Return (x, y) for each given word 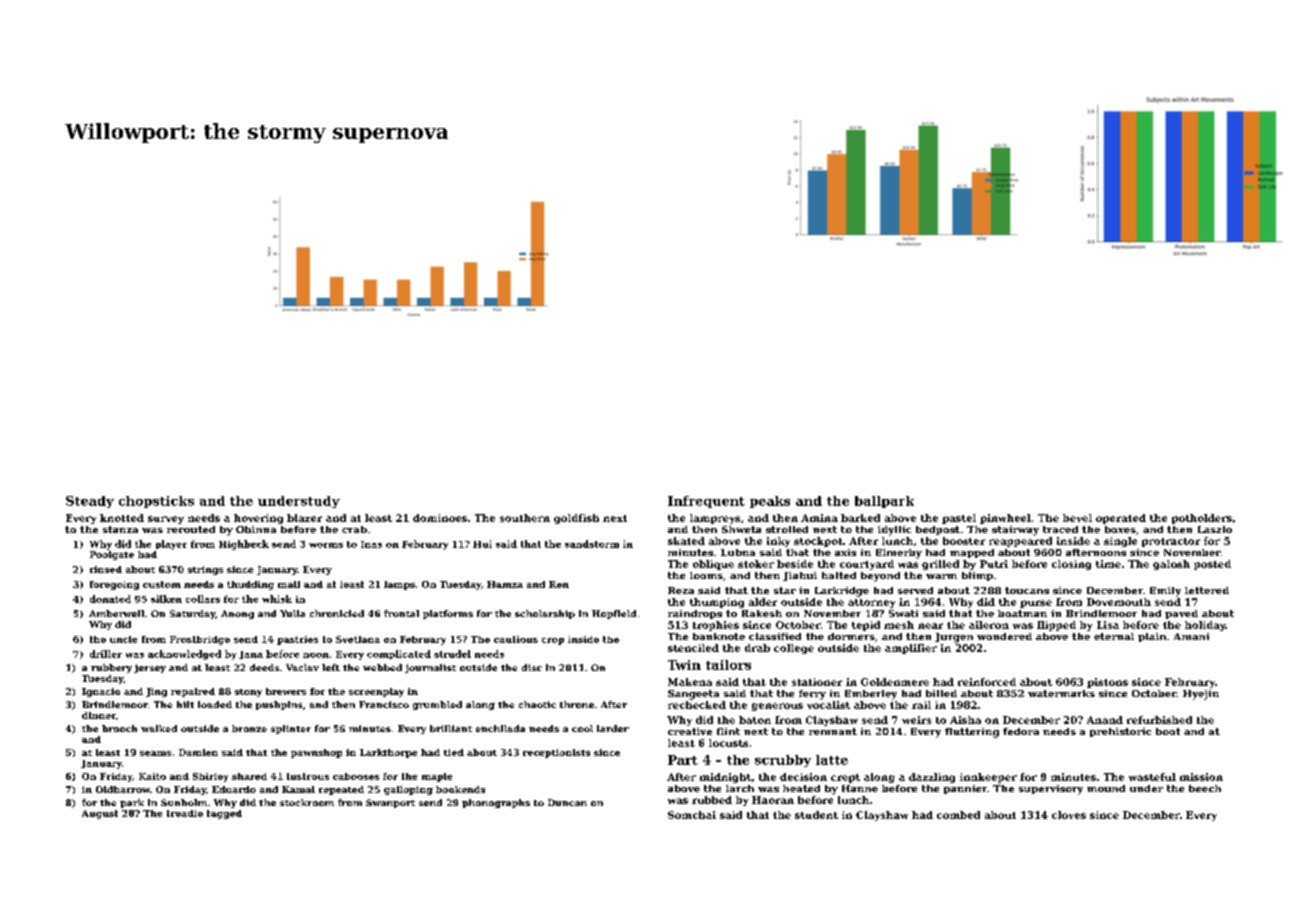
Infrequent (706, 502)
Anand (1105, 720)
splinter (291, 729)
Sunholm (184, 802)
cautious (516, 639)
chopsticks (156, 502)
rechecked (697, 705)
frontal (401, 613)
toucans (1027, 590)
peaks (770, 502)
